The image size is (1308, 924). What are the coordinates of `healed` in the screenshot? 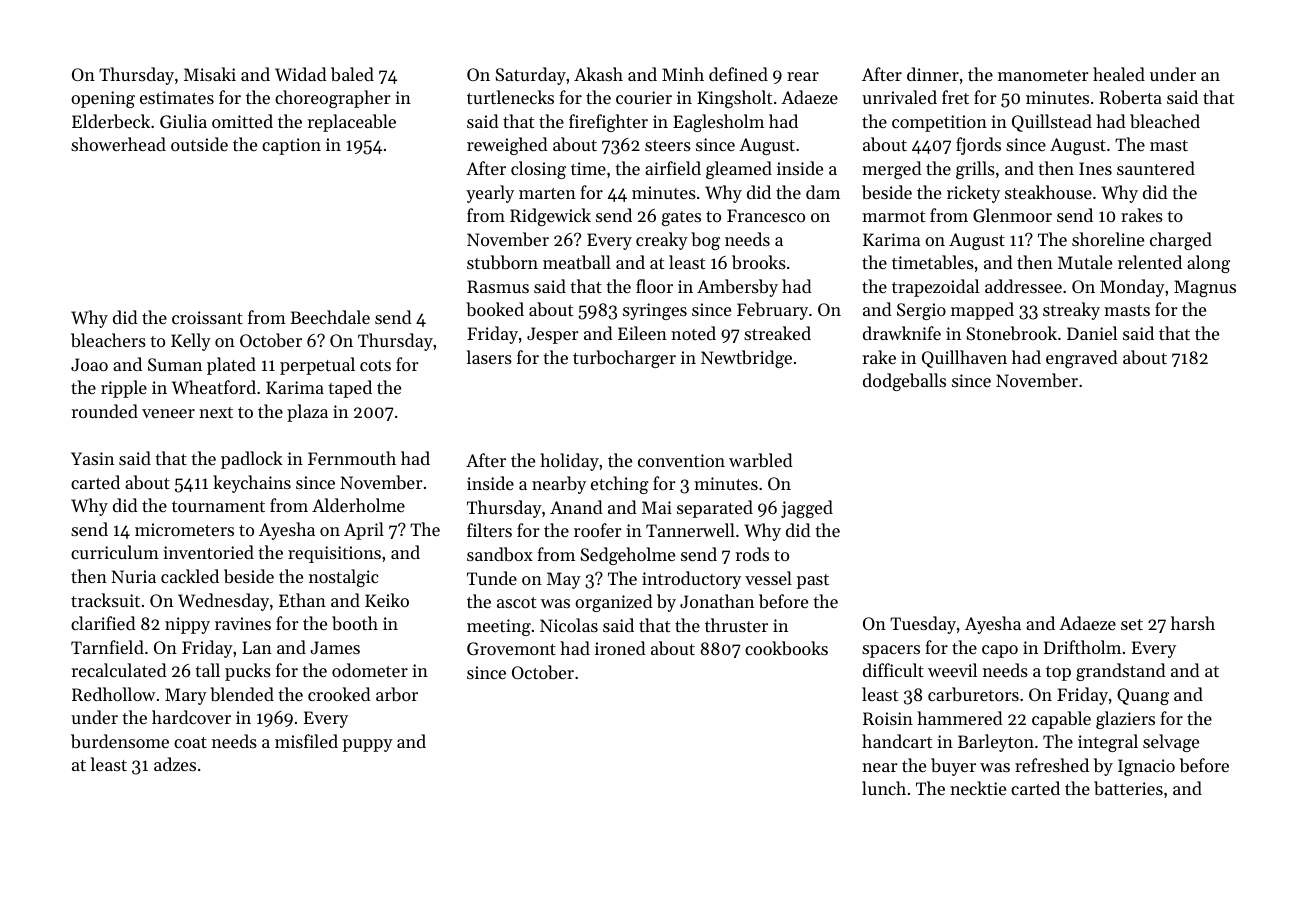 It's located at (1119, 74).
